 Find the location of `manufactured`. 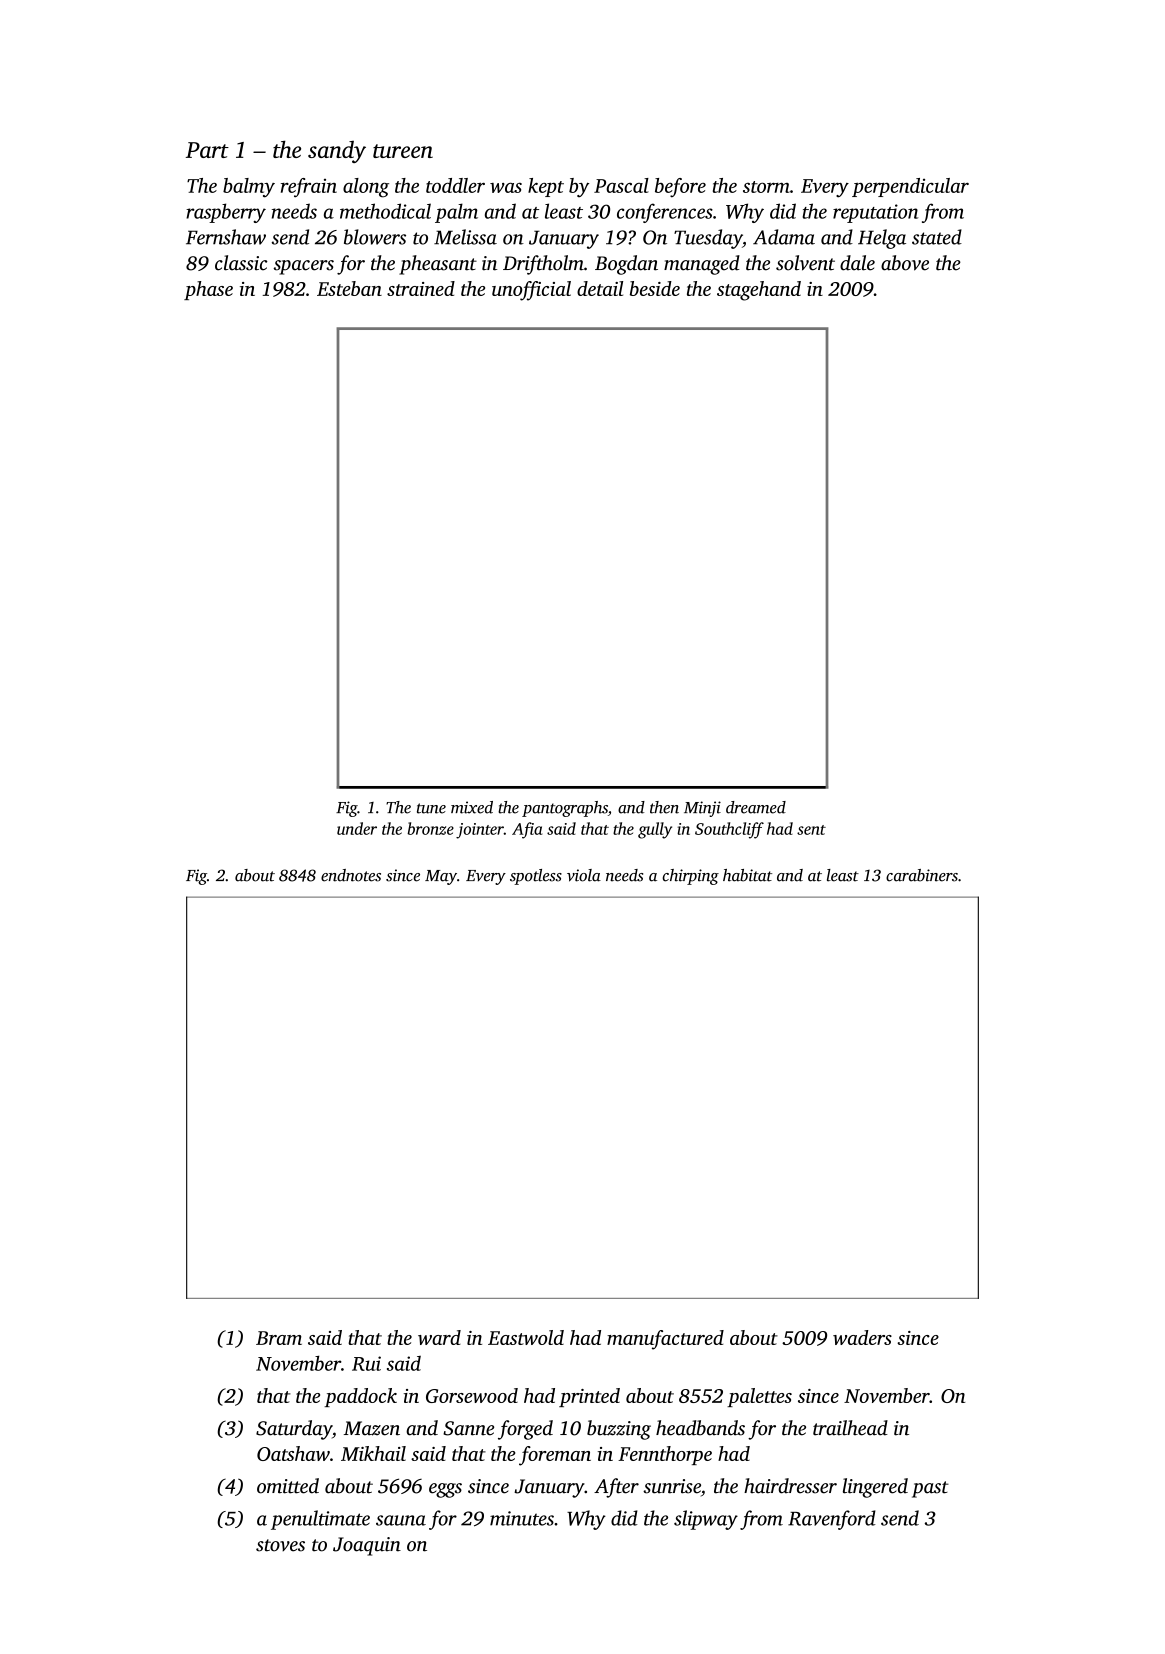

manufactured is located at coordinates (665, 1340).
